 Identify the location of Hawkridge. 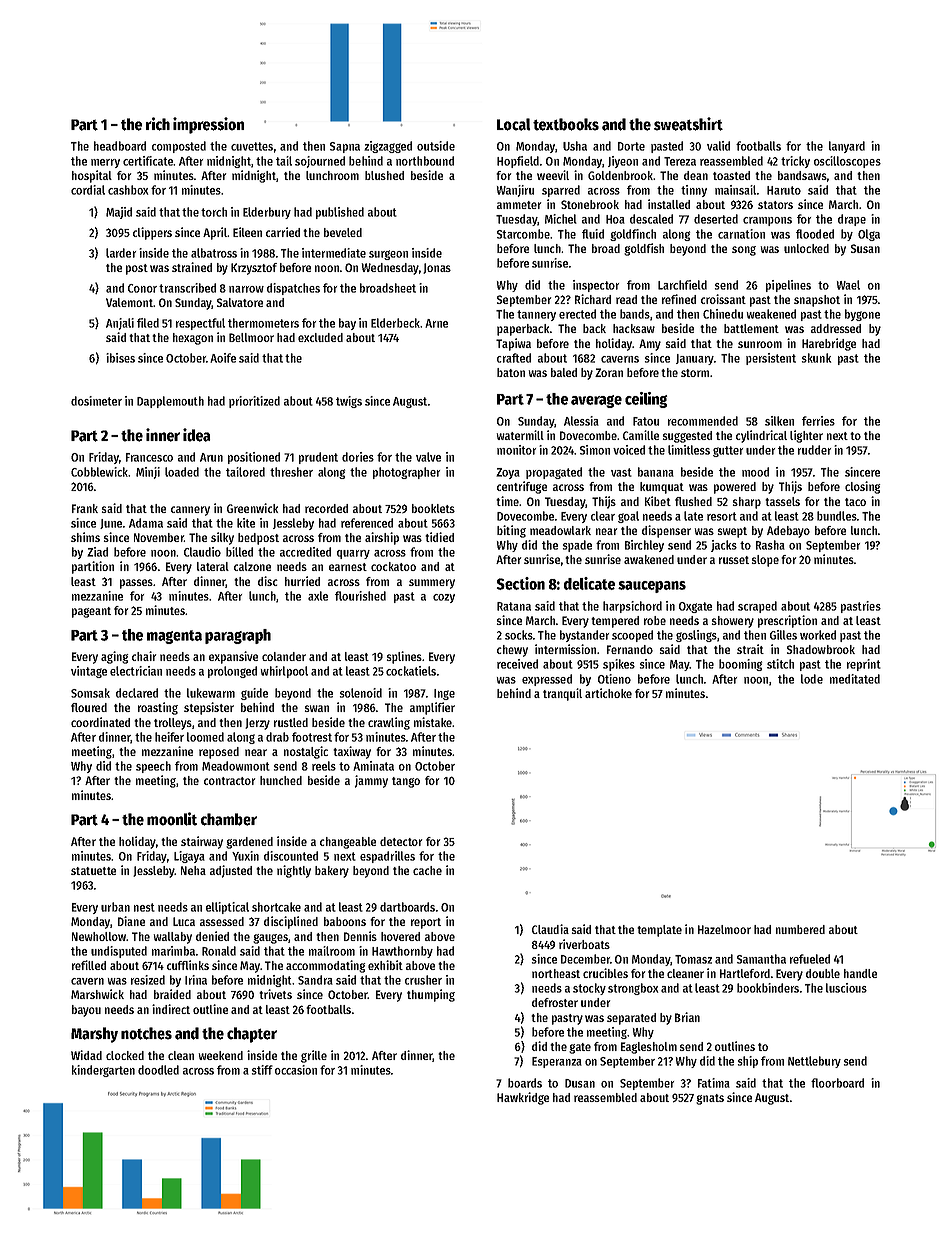
(523, 1098).
